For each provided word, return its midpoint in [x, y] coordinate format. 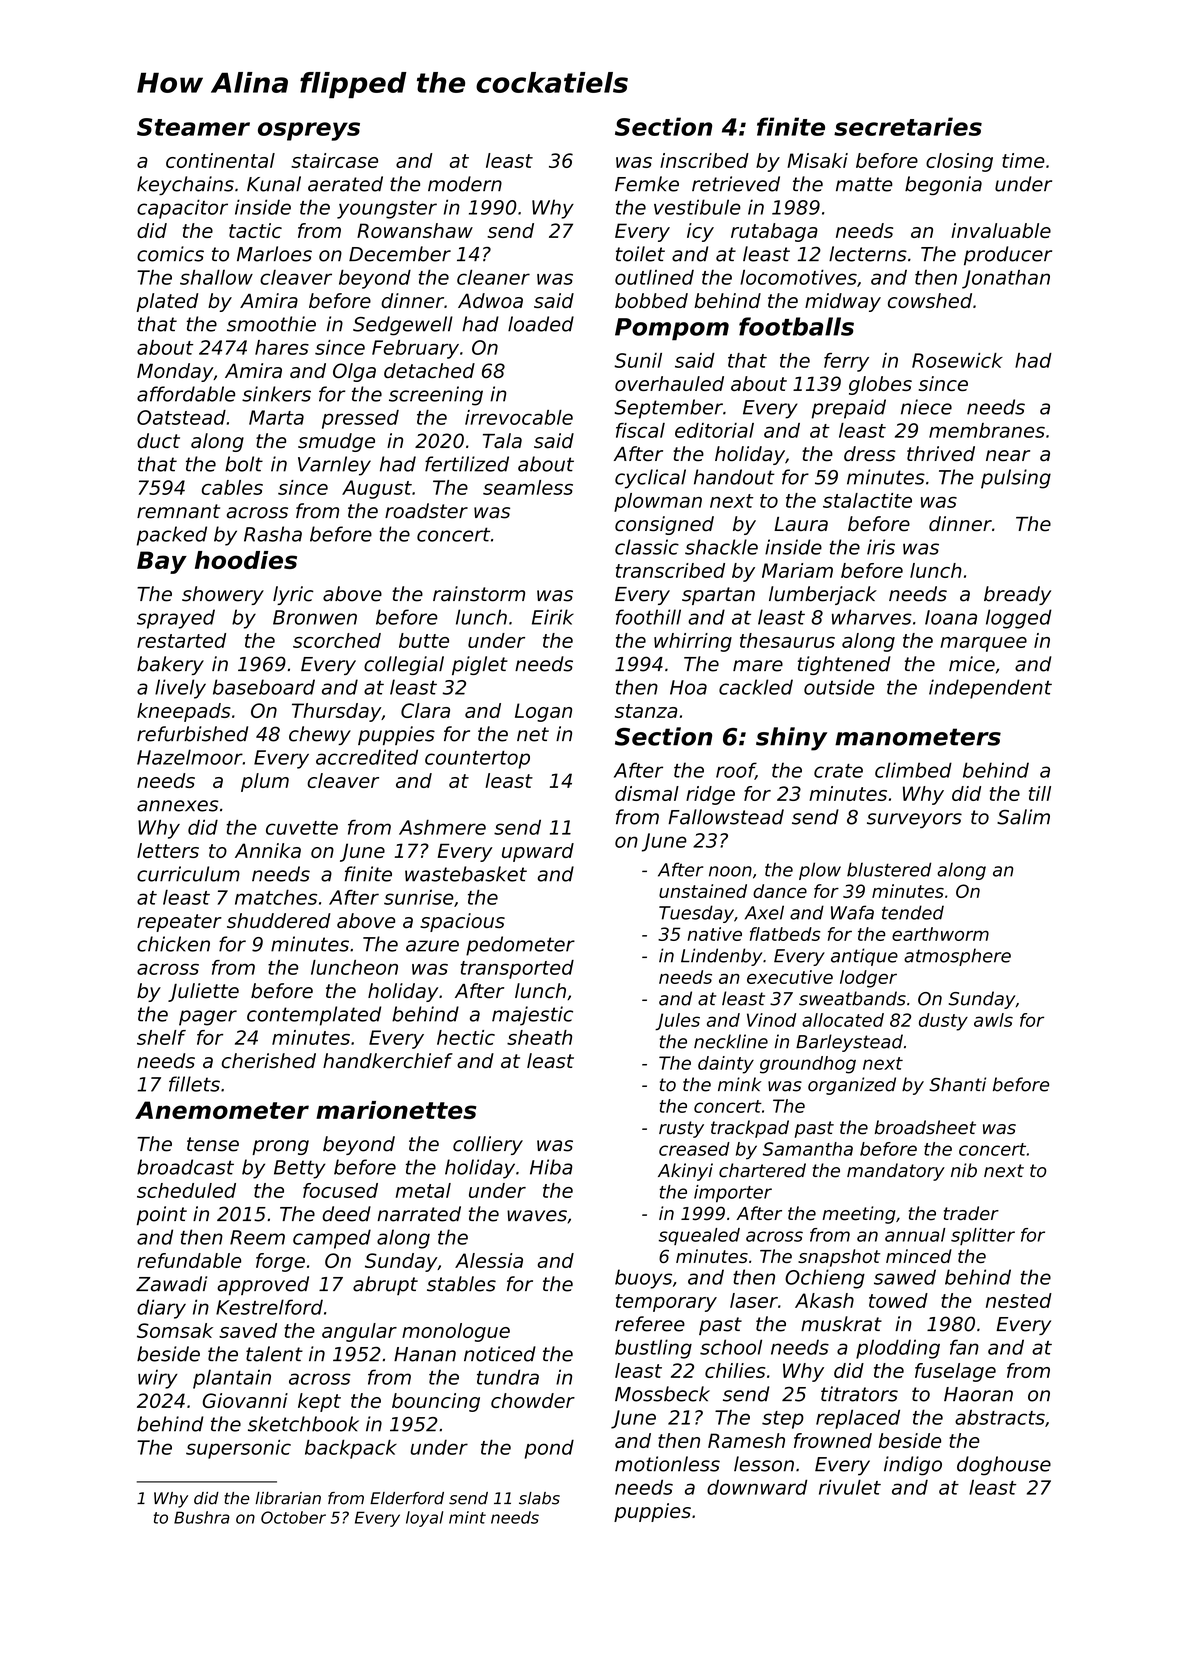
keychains [185, 185]
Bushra [202, 1517]
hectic [466, 1037]
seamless [528, 487]
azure [432, 946]
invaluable [1001, 230]
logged [1019, 619]
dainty [726, 1065]
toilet [640, 254]
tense [213, 1144]
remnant [178, 511]
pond [549, 1449]
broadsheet [925, 1127]
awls [993, 1020]
